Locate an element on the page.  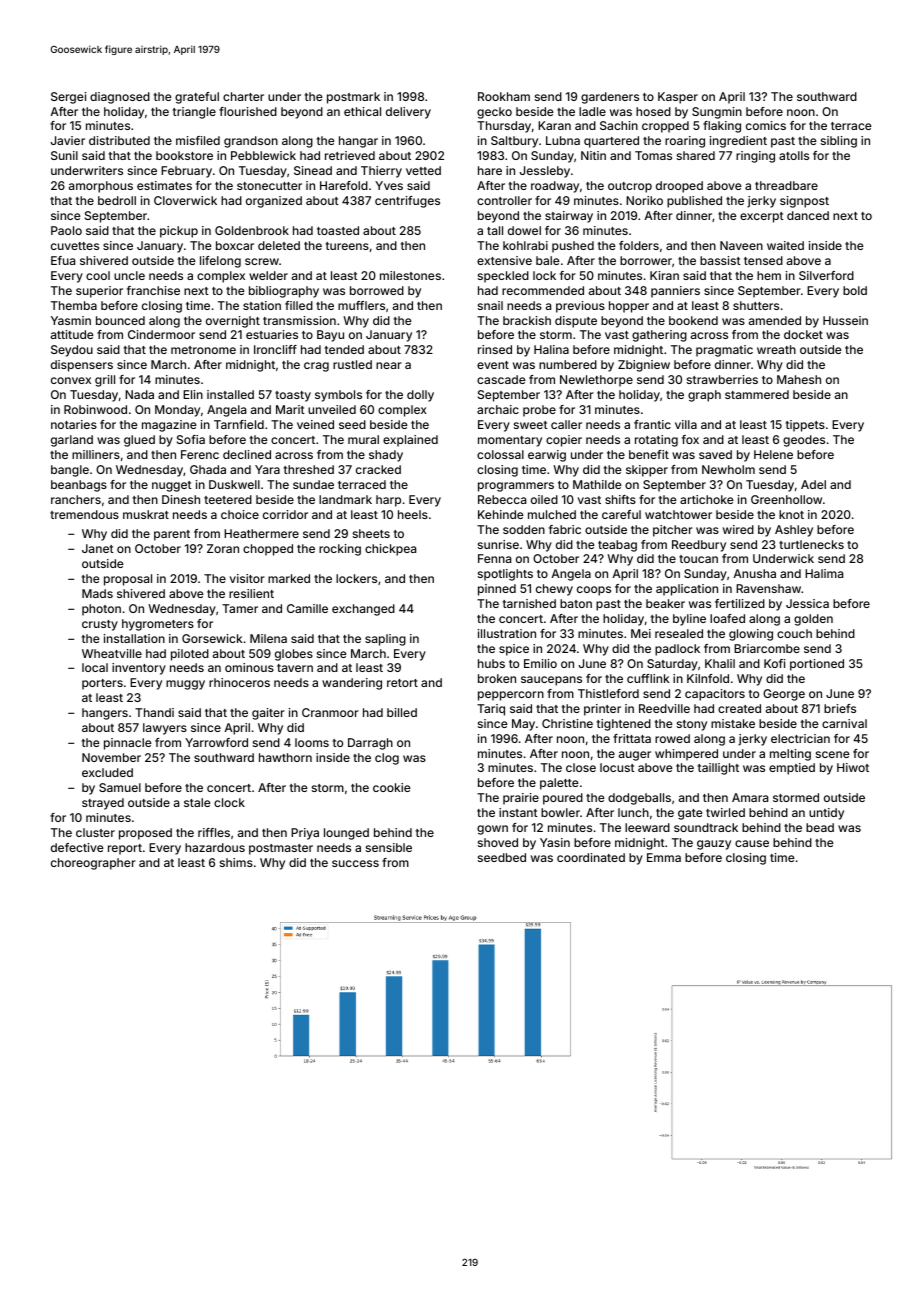
cracked is located at coordinates (378, 469).
